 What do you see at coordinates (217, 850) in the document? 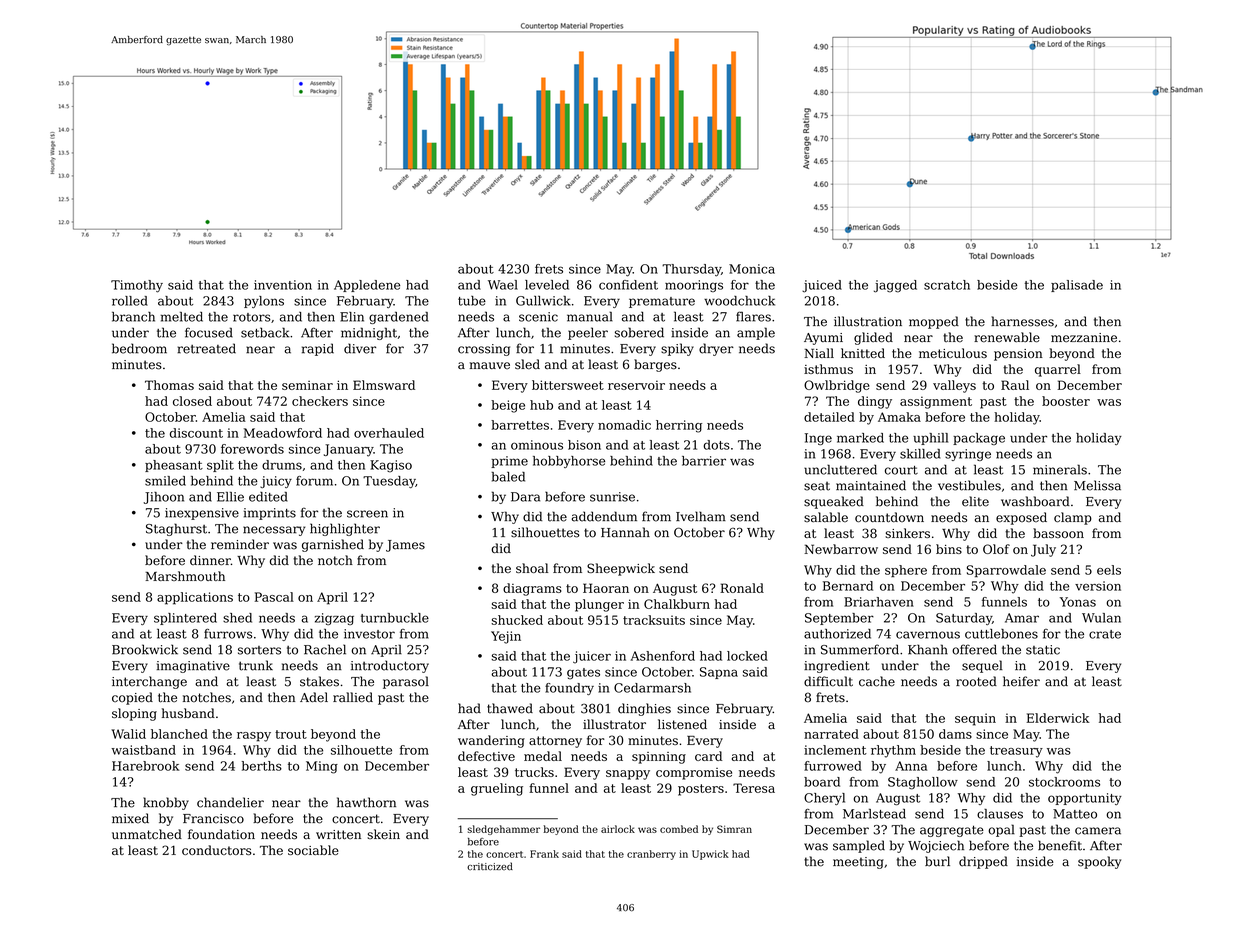
I see `conductors` at bounding box center [217, 850].
